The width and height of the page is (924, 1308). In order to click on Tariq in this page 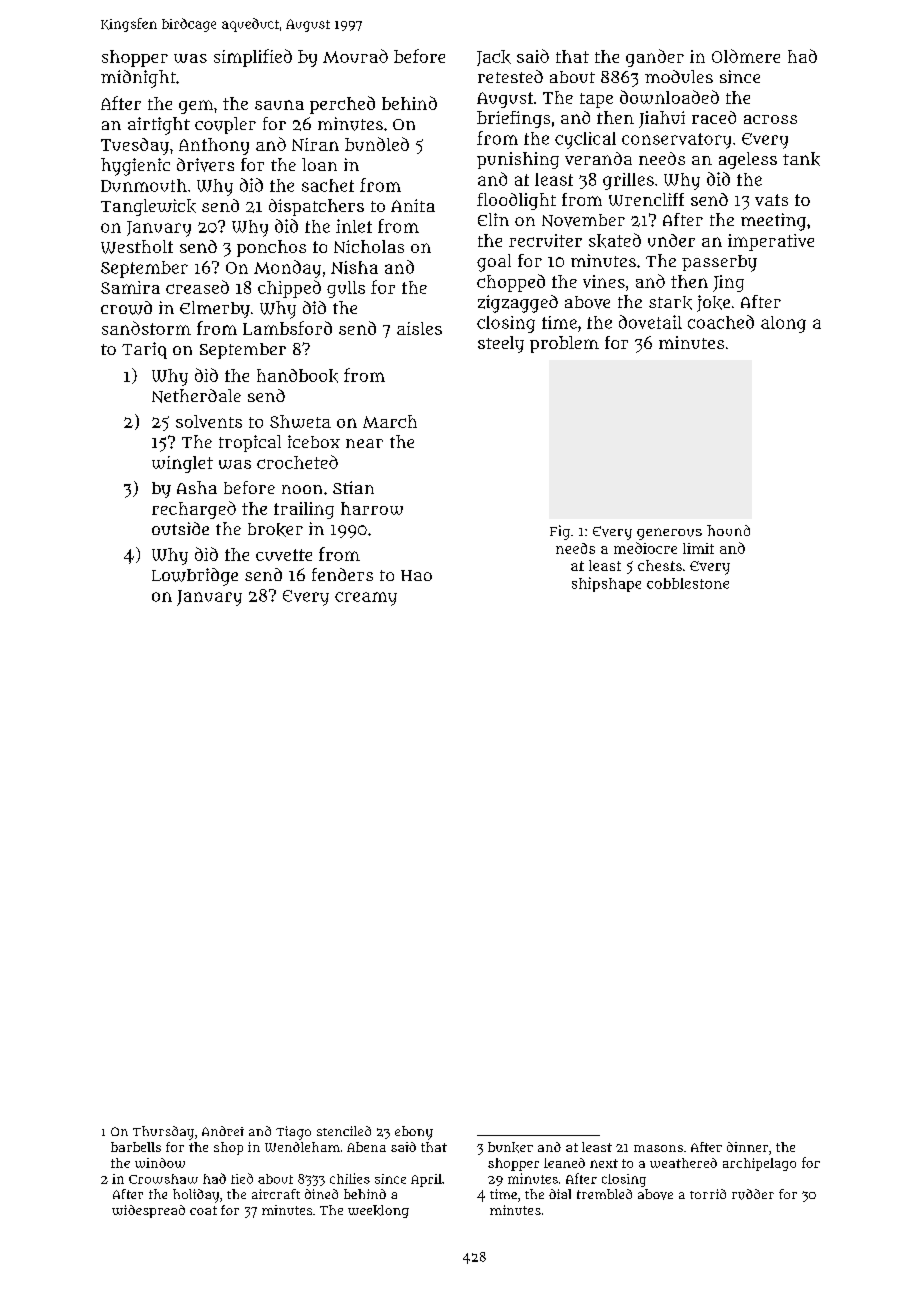, I will do `click(144, 350)`.
